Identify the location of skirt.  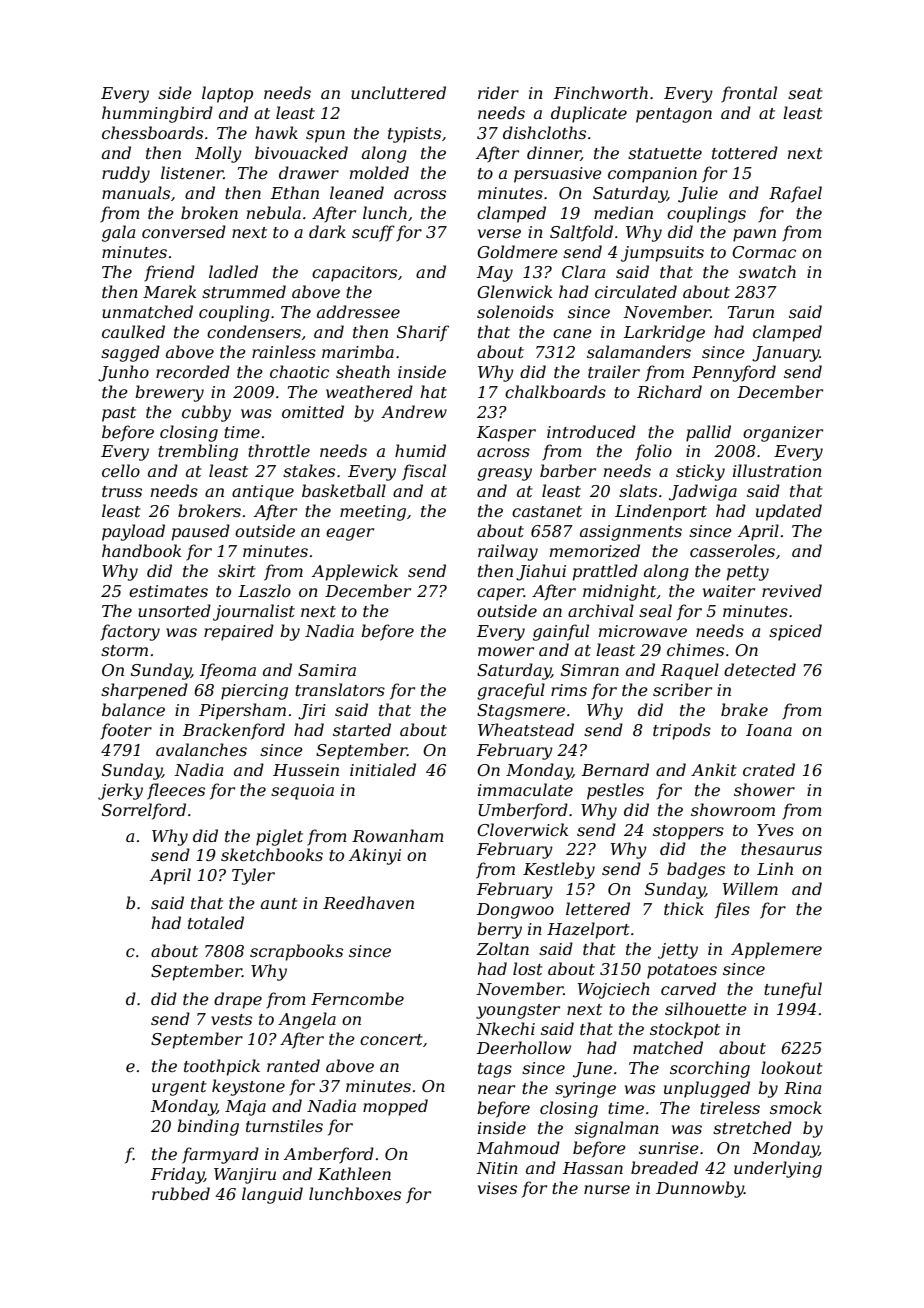
(237, 570).
